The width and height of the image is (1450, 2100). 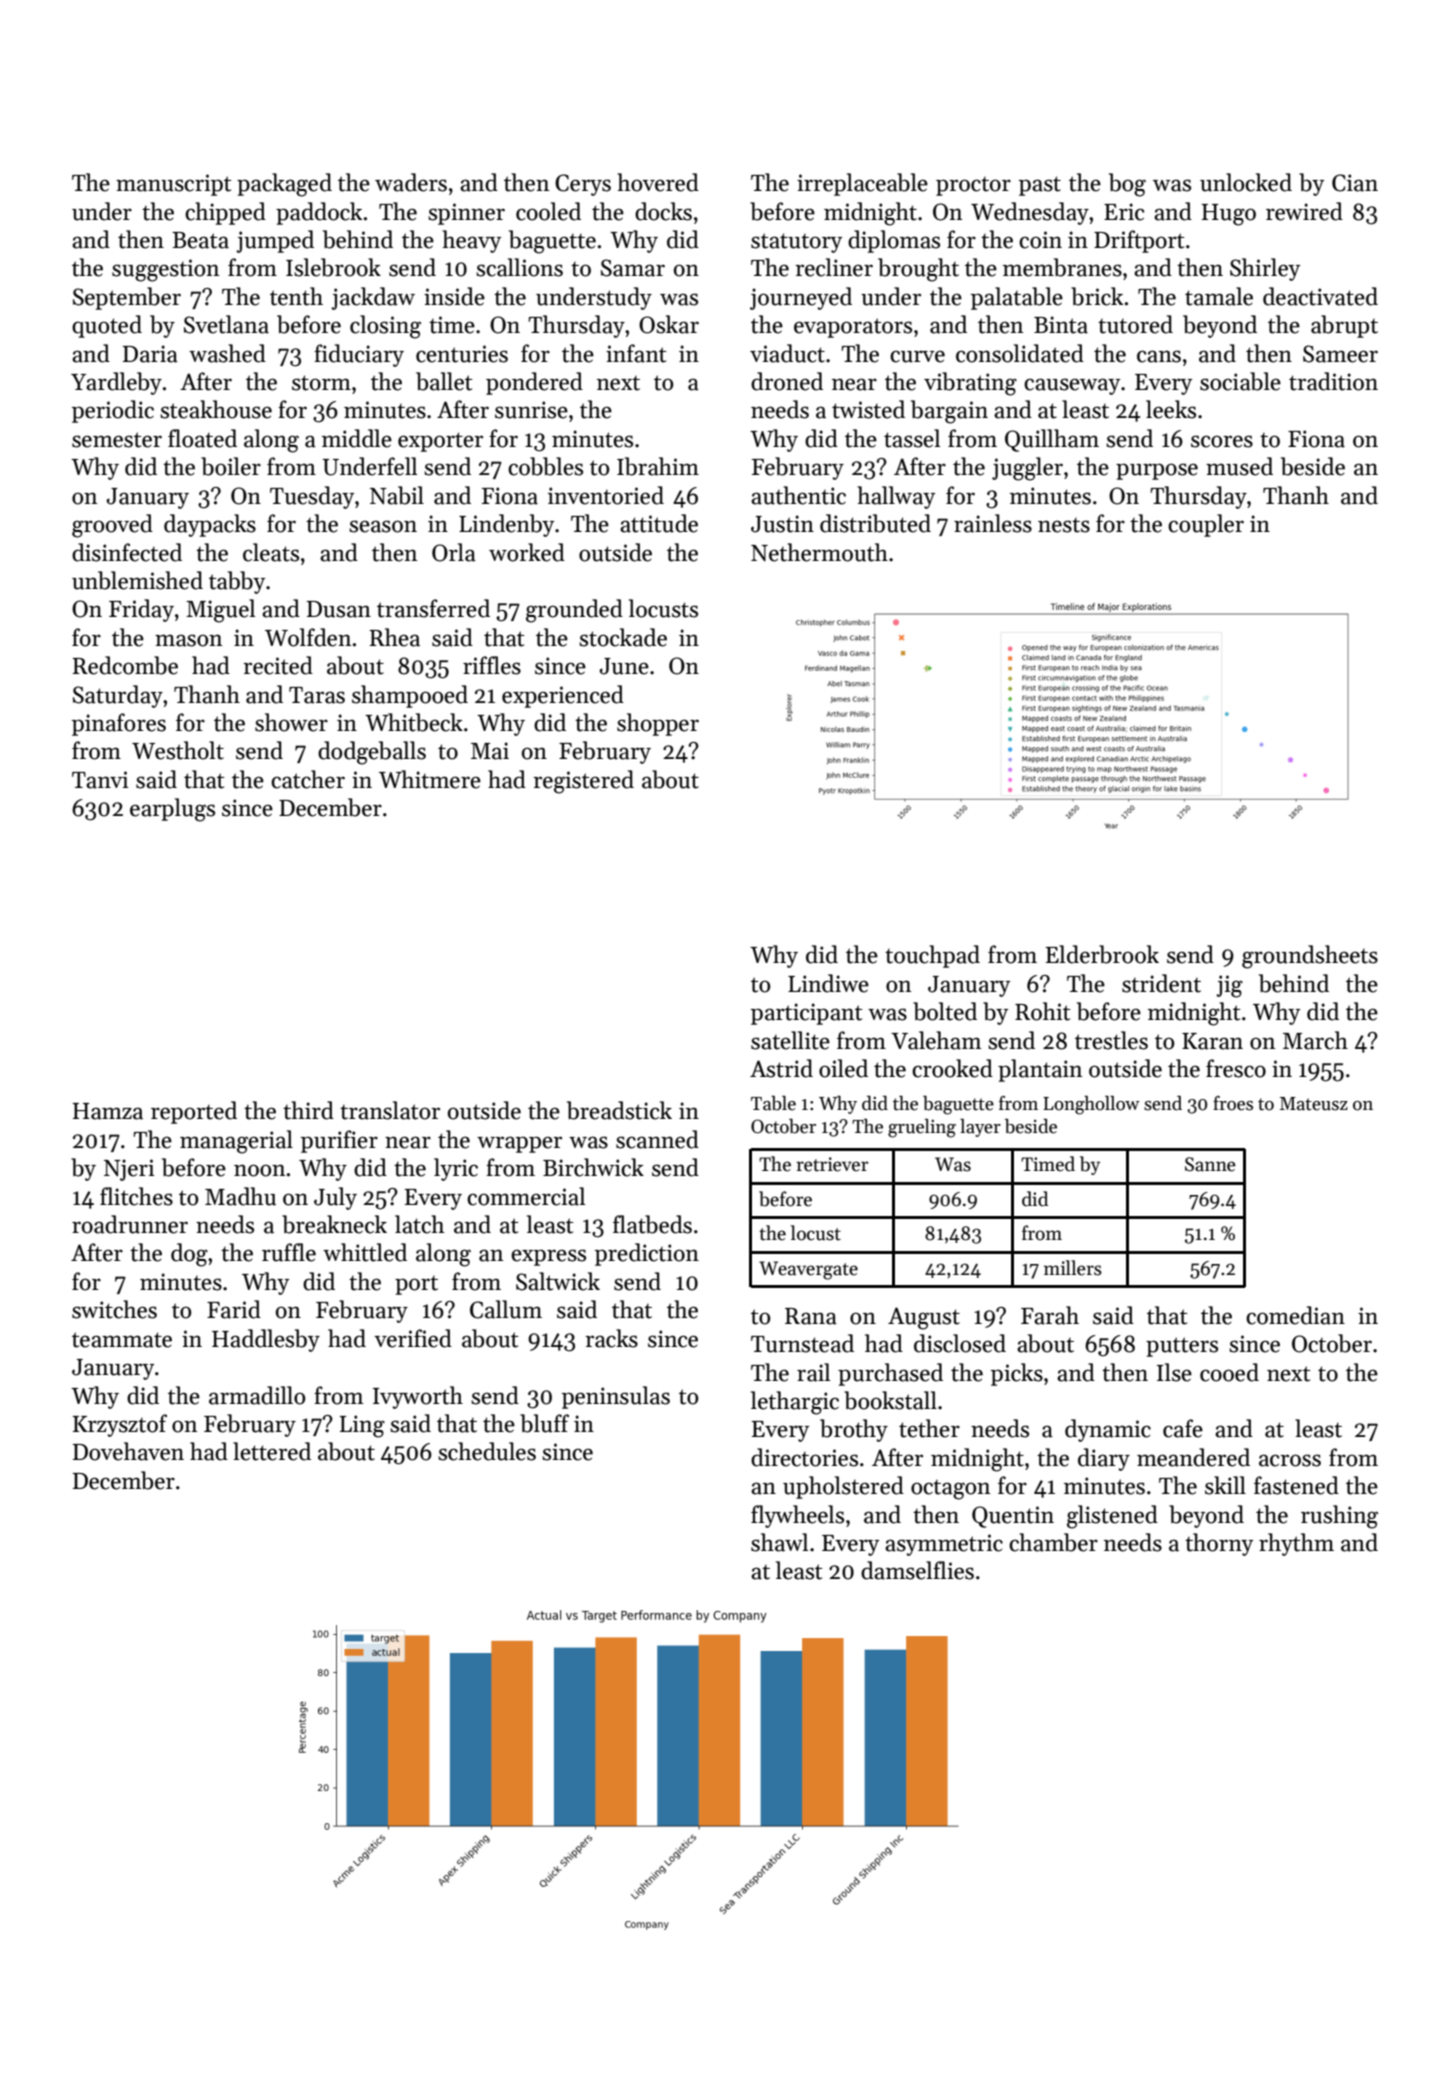 What do you see at coordinates (611, 1338) in the image?
I see `racks` at bounding box center [611, 1338].
